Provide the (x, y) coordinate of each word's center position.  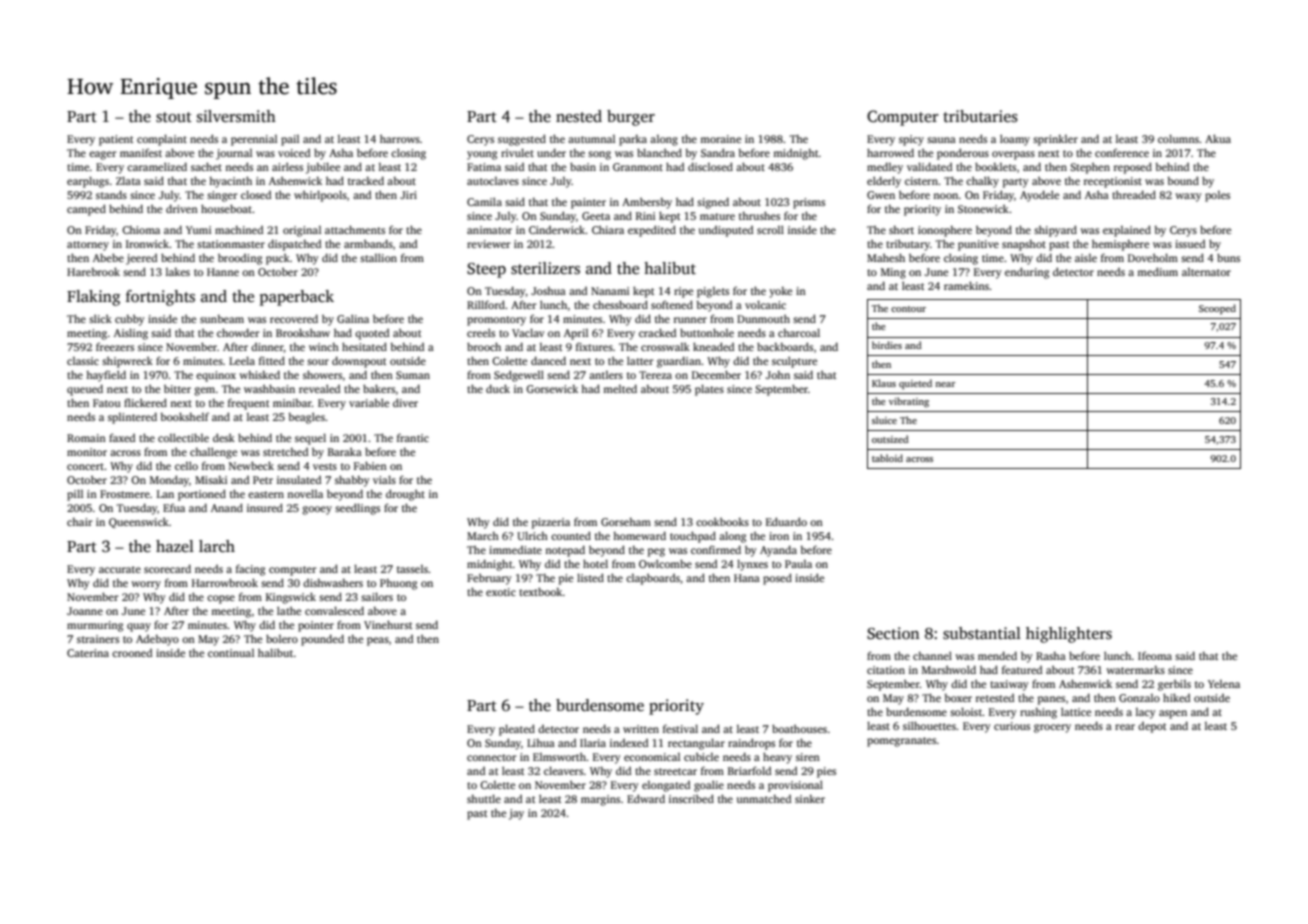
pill (75, 495)
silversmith (236, 116)
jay (516, 814)
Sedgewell (519, 376)
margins (600, 800)
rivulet (517, 152)
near (945, 384)
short (901, 230)
